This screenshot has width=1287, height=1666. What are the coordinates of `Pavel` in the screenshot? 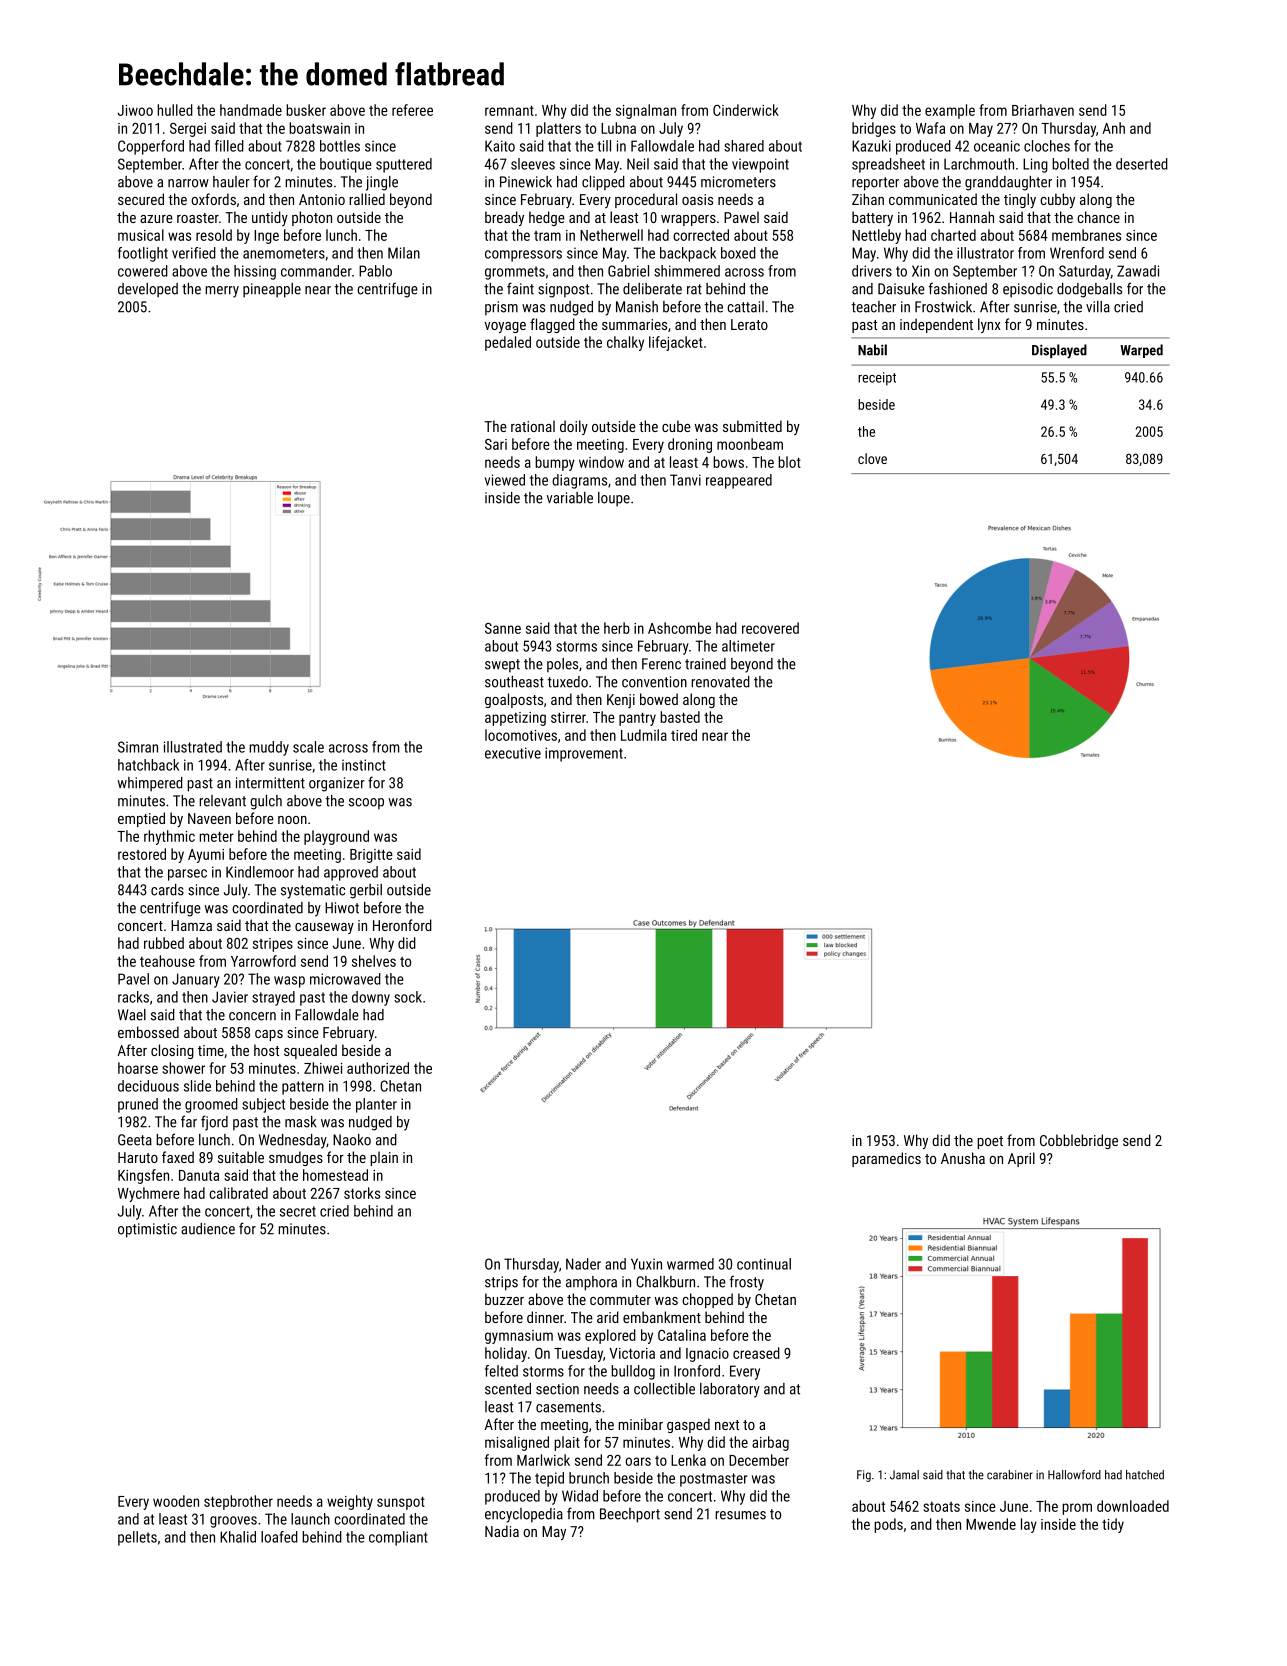 It's located at (133, 979).
